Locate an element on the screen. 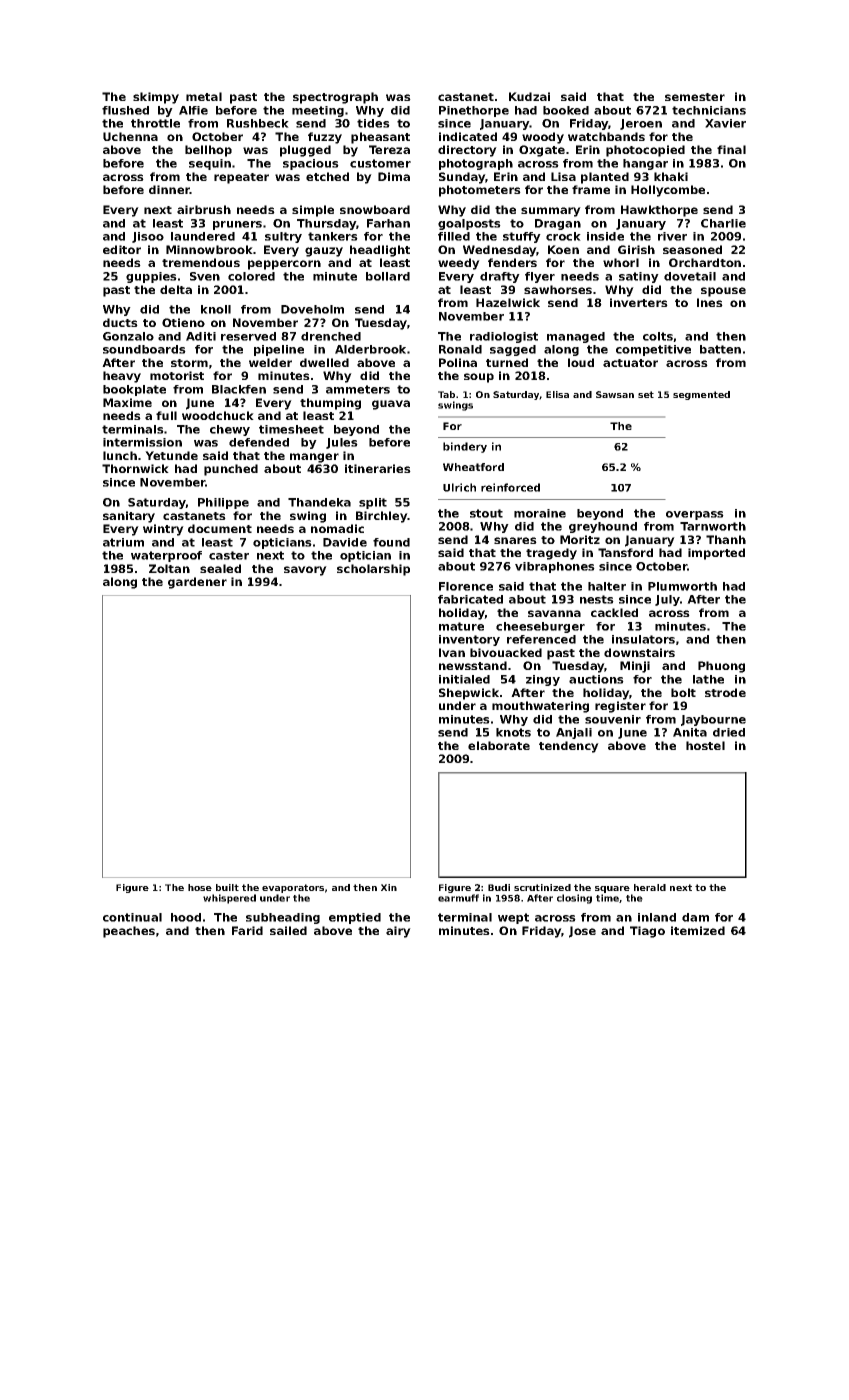 This screenshot has height=1400, width=849. photocopied is located at coordinates (645, 151).
